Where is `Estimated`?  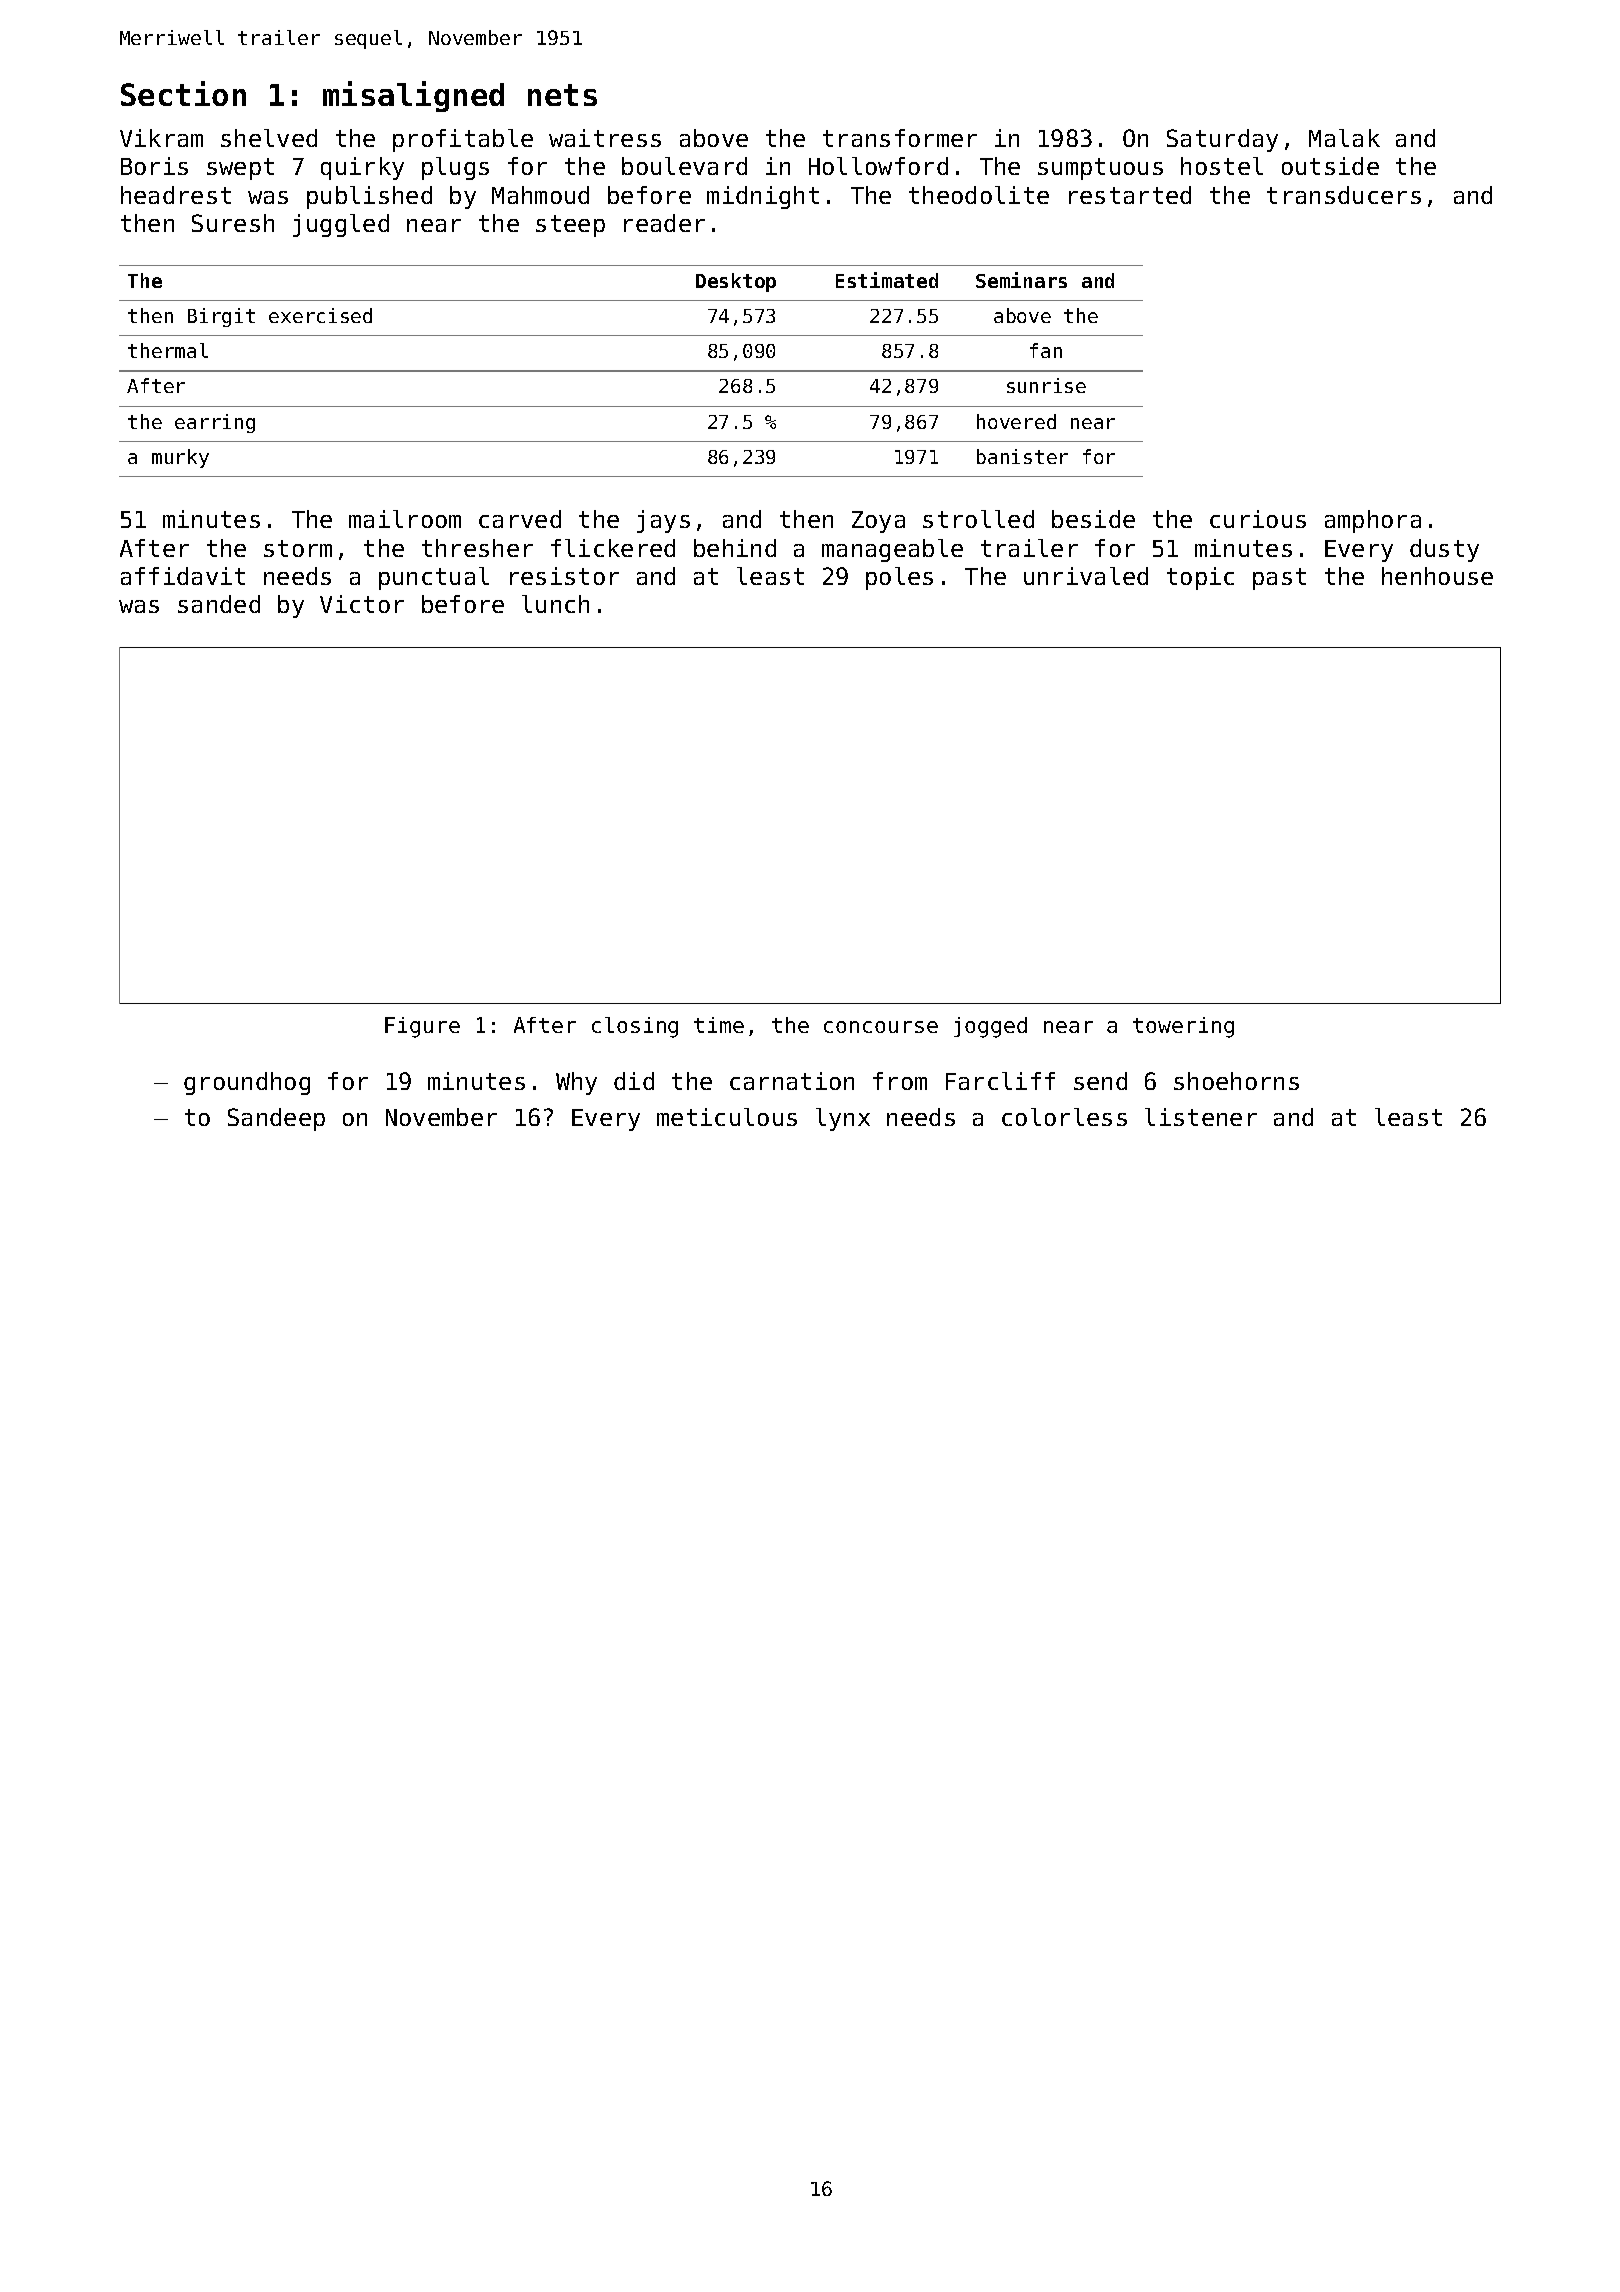 Estimated is located at coordinates (887, 280).
